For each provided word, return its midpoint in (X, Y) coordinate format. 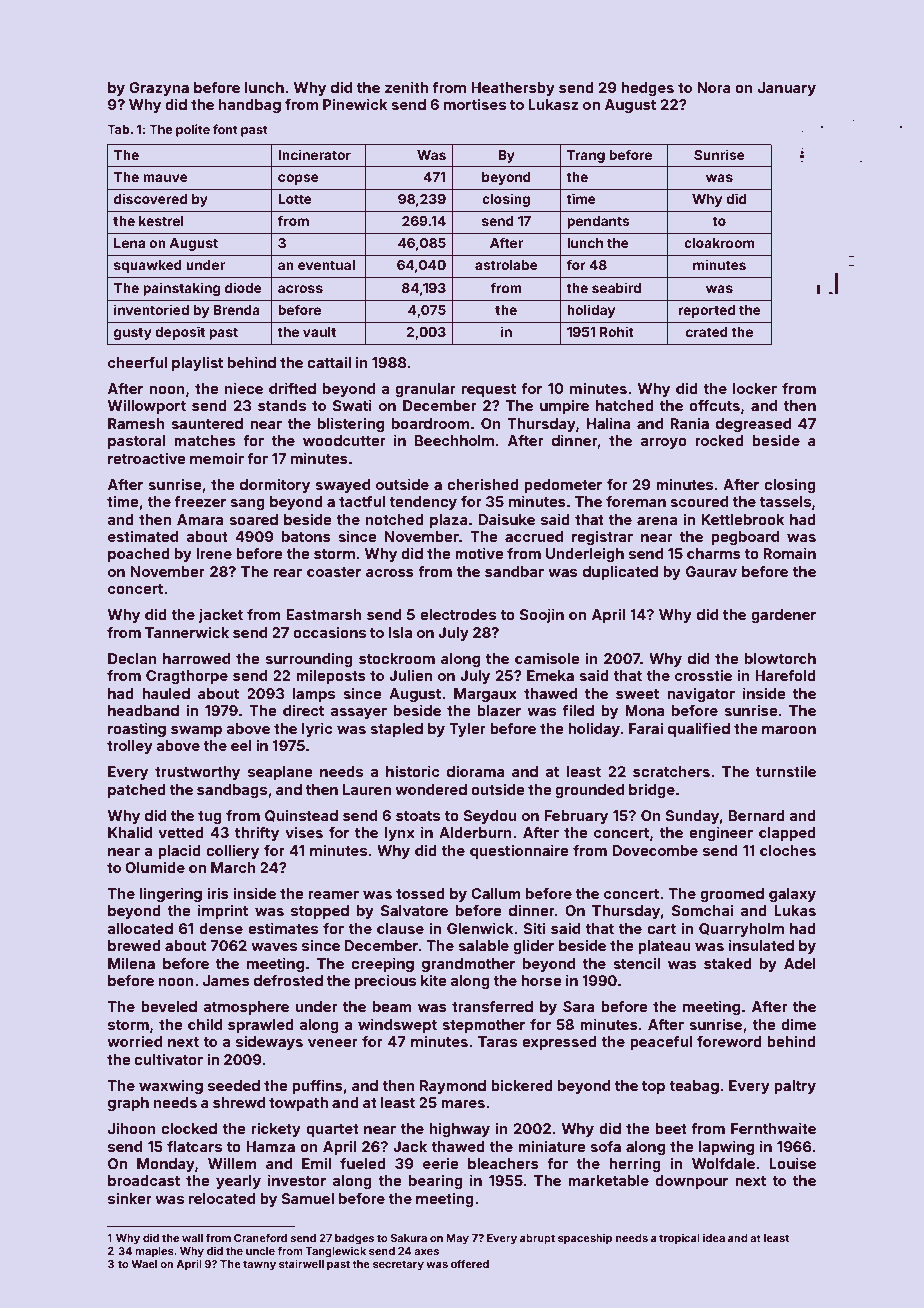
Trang (586, 156)
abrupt (537, 1239)
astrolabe (506, 265)
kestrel (161, 221)
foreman (636, 501)
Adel (800, 963)
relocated (222, 1198)
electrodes (458, 614)
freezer (200, 501)
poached (139, 555)
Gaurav (711, 571)
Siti (534, 928)
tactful (362, 501)
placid (179, 852)
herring (635, 1164)
